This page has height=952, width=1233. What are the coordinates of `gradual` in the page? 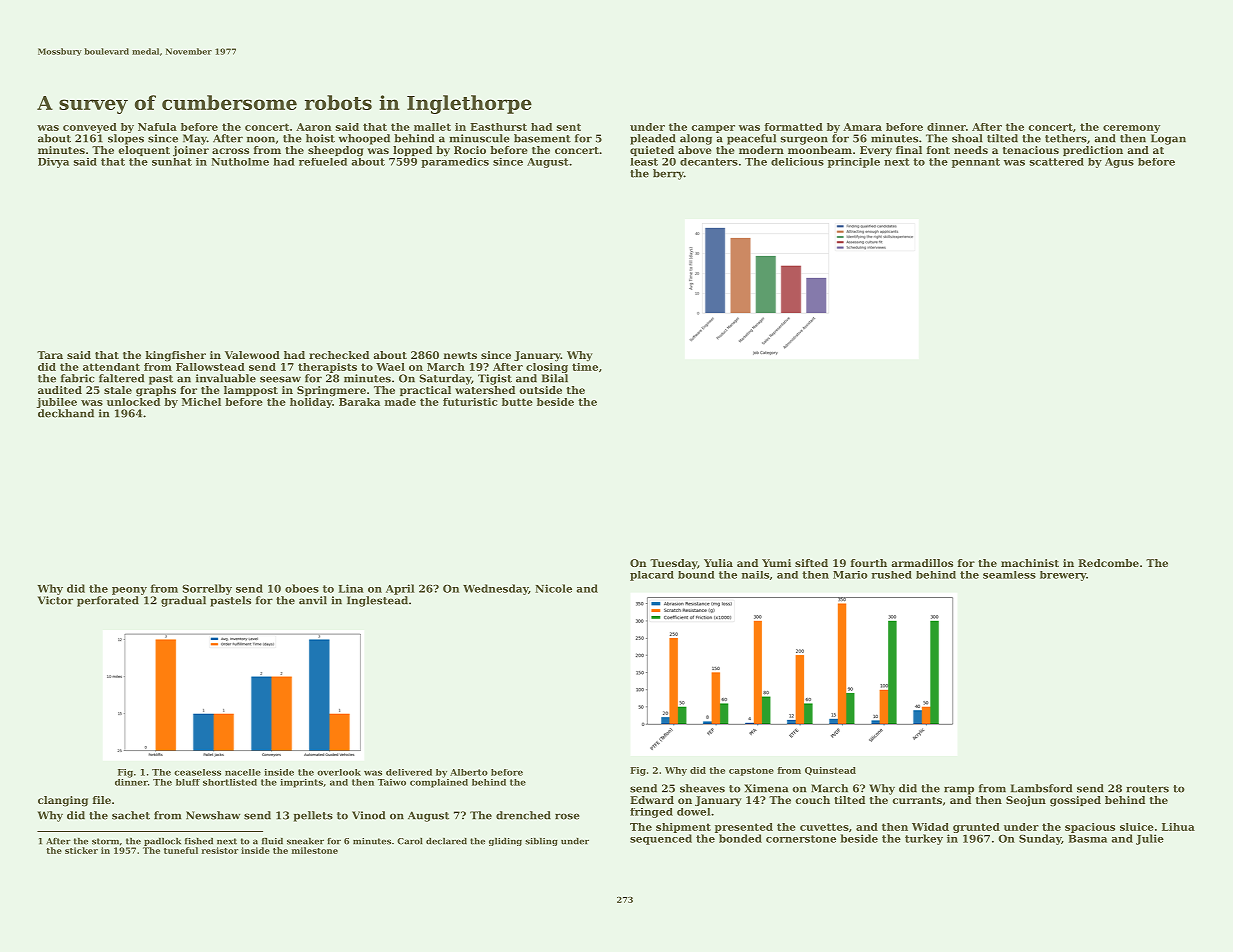 It's located at (183, 601).
